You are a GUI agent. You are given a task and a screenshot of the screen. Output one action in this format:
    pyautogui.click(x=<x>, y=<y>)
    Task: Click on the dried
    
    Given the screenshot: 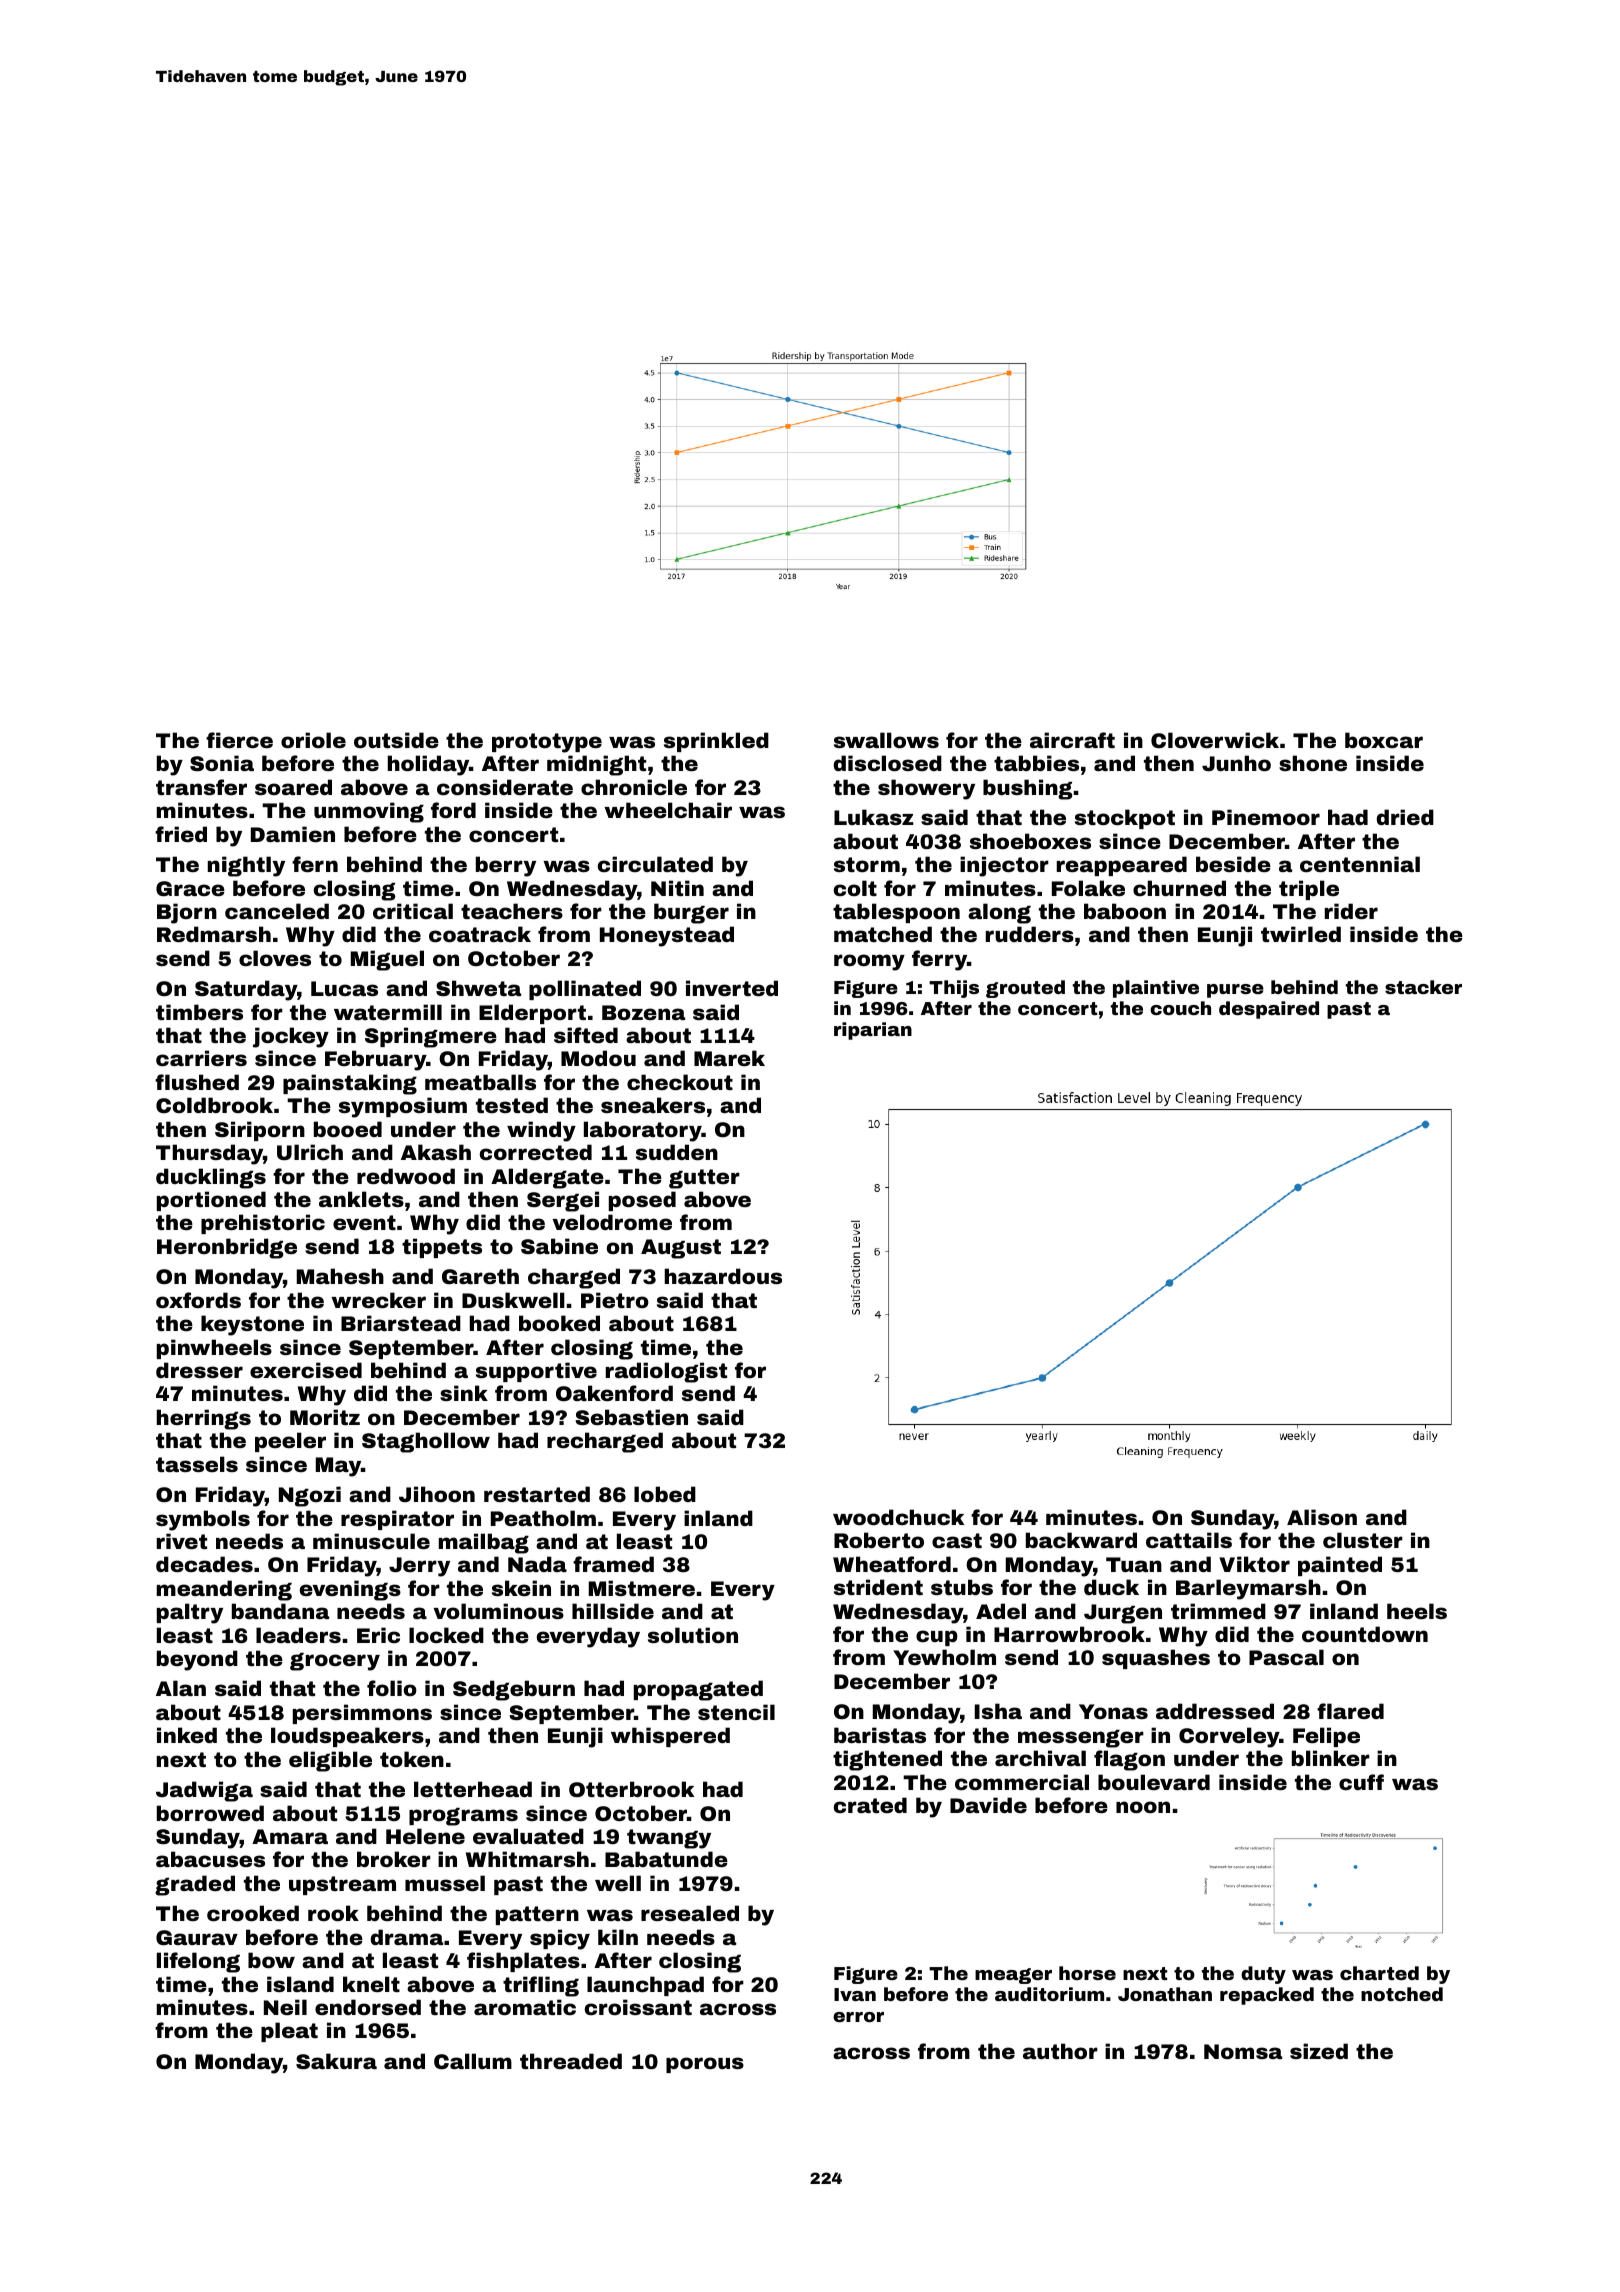 What is the action you would take?
    pyautogui.click(x=1405, y=817)
